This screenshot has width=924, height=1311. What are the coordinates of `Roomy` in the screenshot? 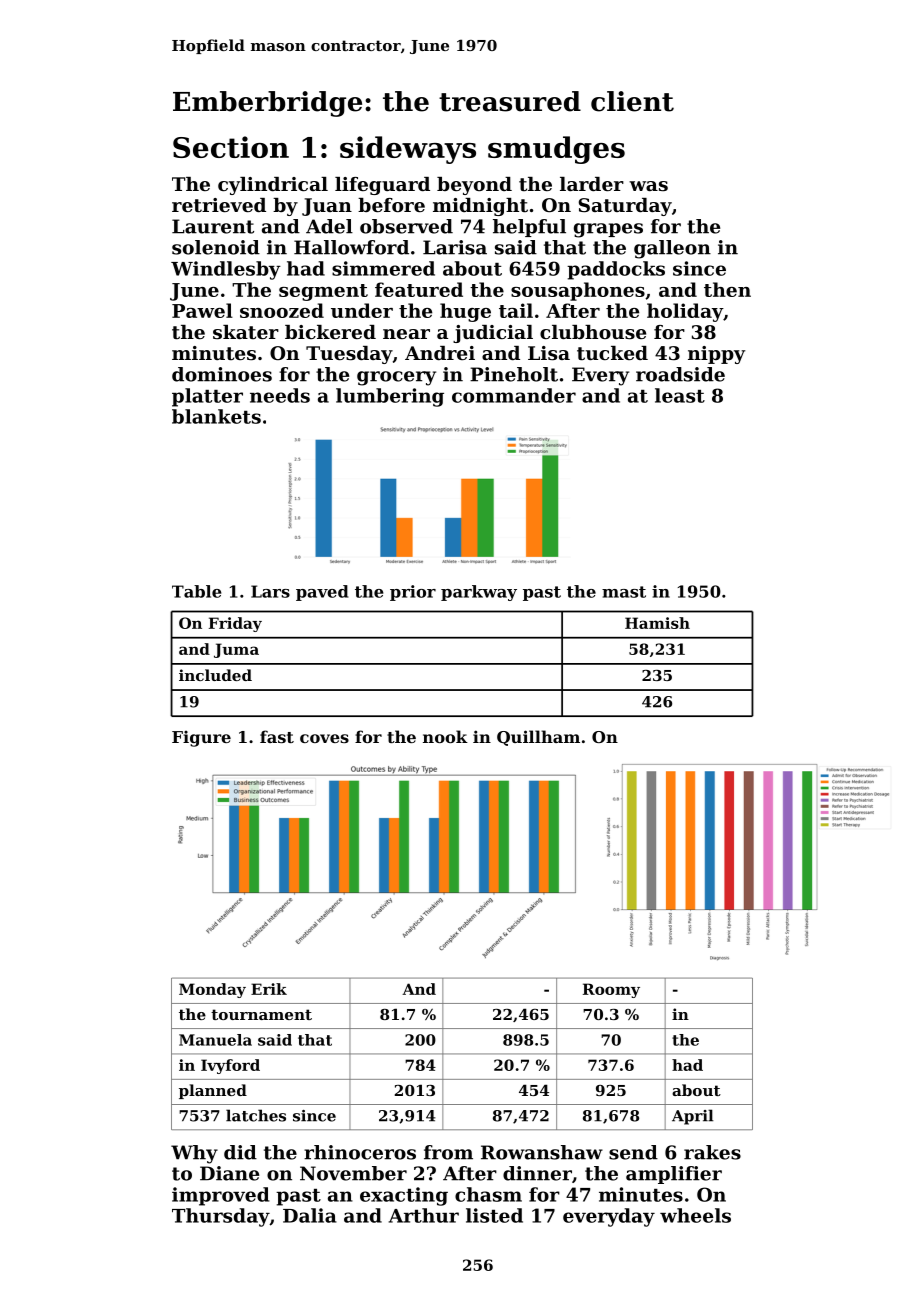 It's located at (611, 990).
